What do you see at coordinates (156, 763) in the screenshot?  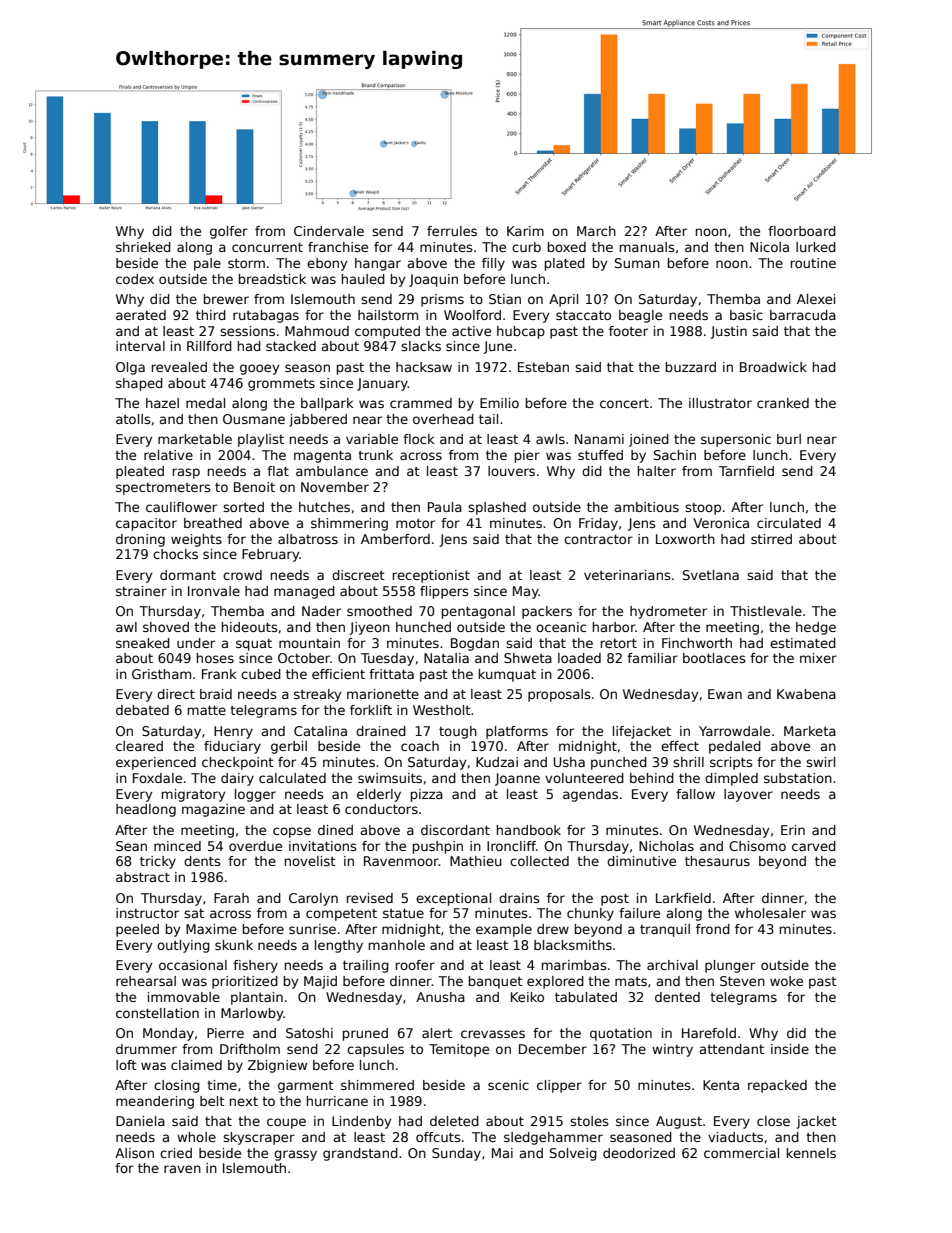 I see `experienced` at bounding box center [156, 763].
